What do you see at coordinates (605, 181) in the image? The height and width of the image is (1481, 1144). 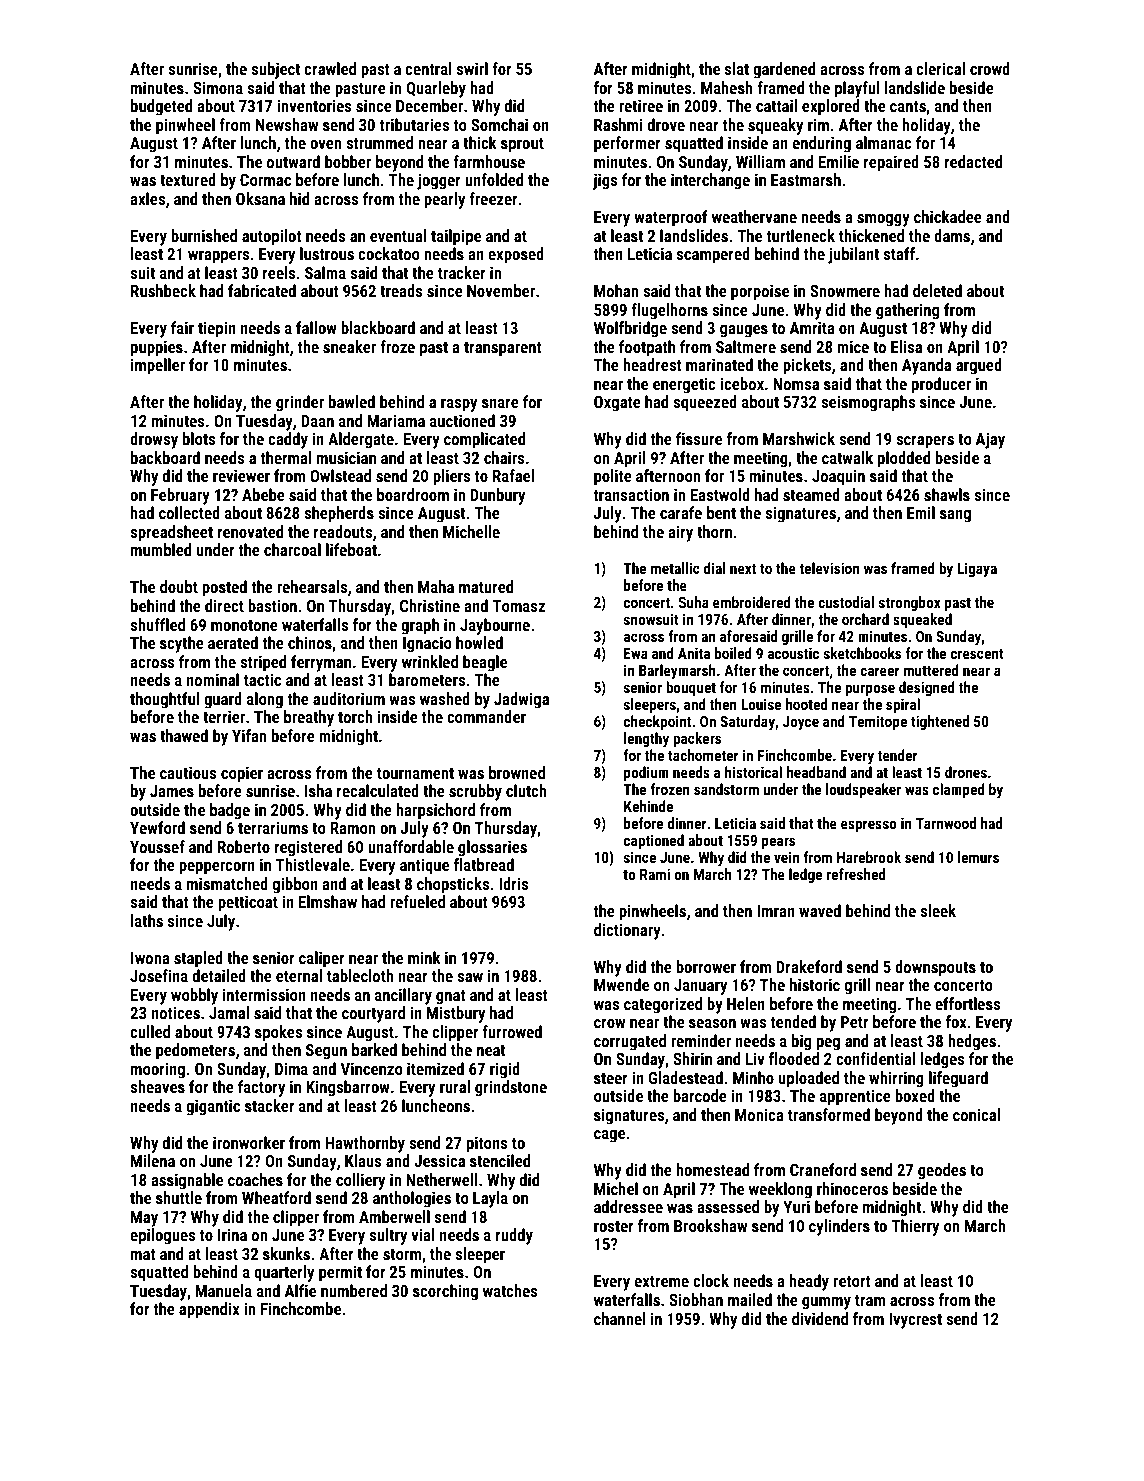 I see `jigs` at bounding box center [605, 181].
